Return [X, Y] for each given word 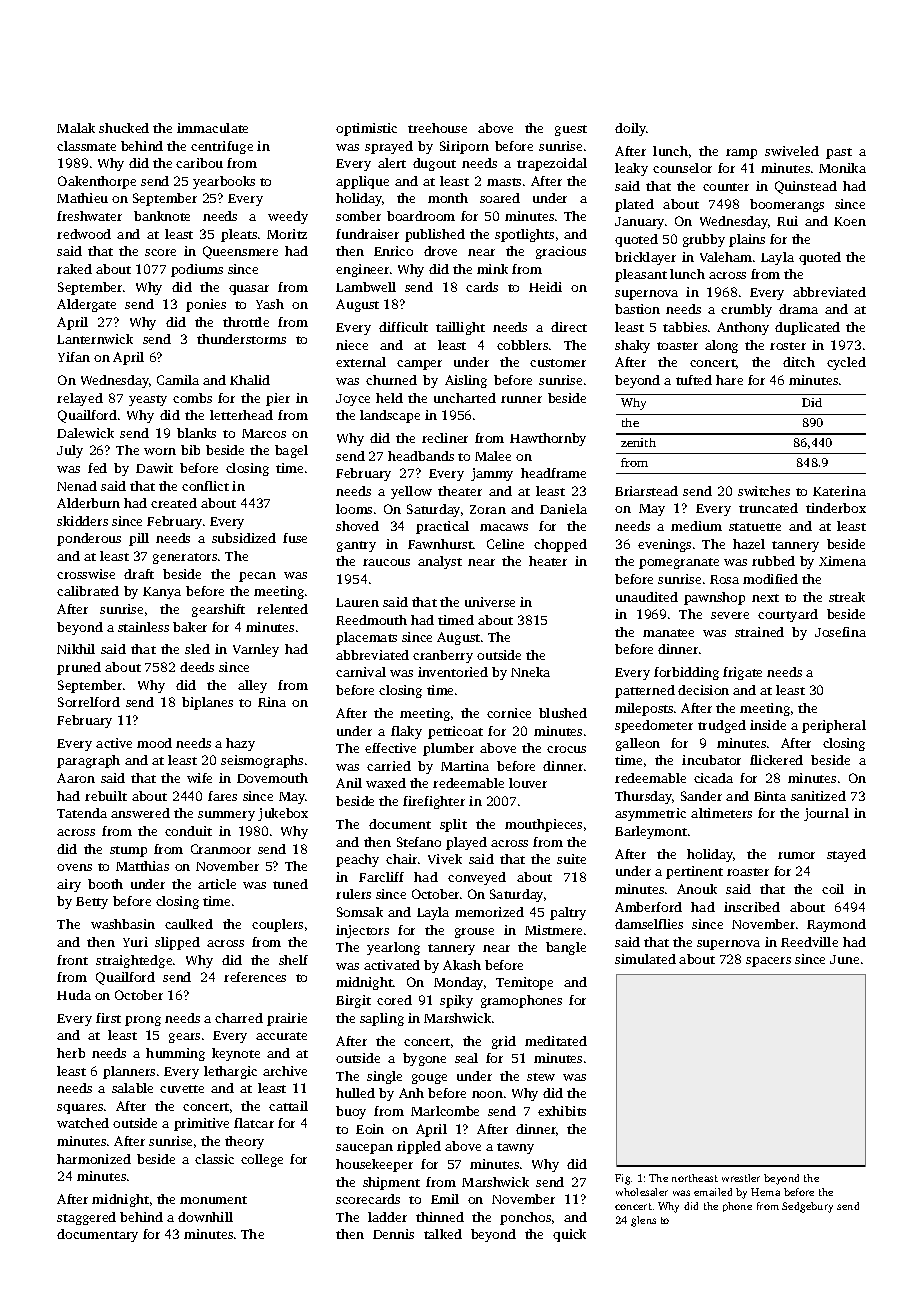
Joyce [353, 400]
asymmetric [650, 814]
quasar [249, 290]
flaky [406, 732]
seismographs [262, 761]
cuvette [182, 1089]
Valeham [726, 257]
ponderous [89, 539]
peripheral [834, 726]
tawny [515, 1148]
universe [490, 602]
